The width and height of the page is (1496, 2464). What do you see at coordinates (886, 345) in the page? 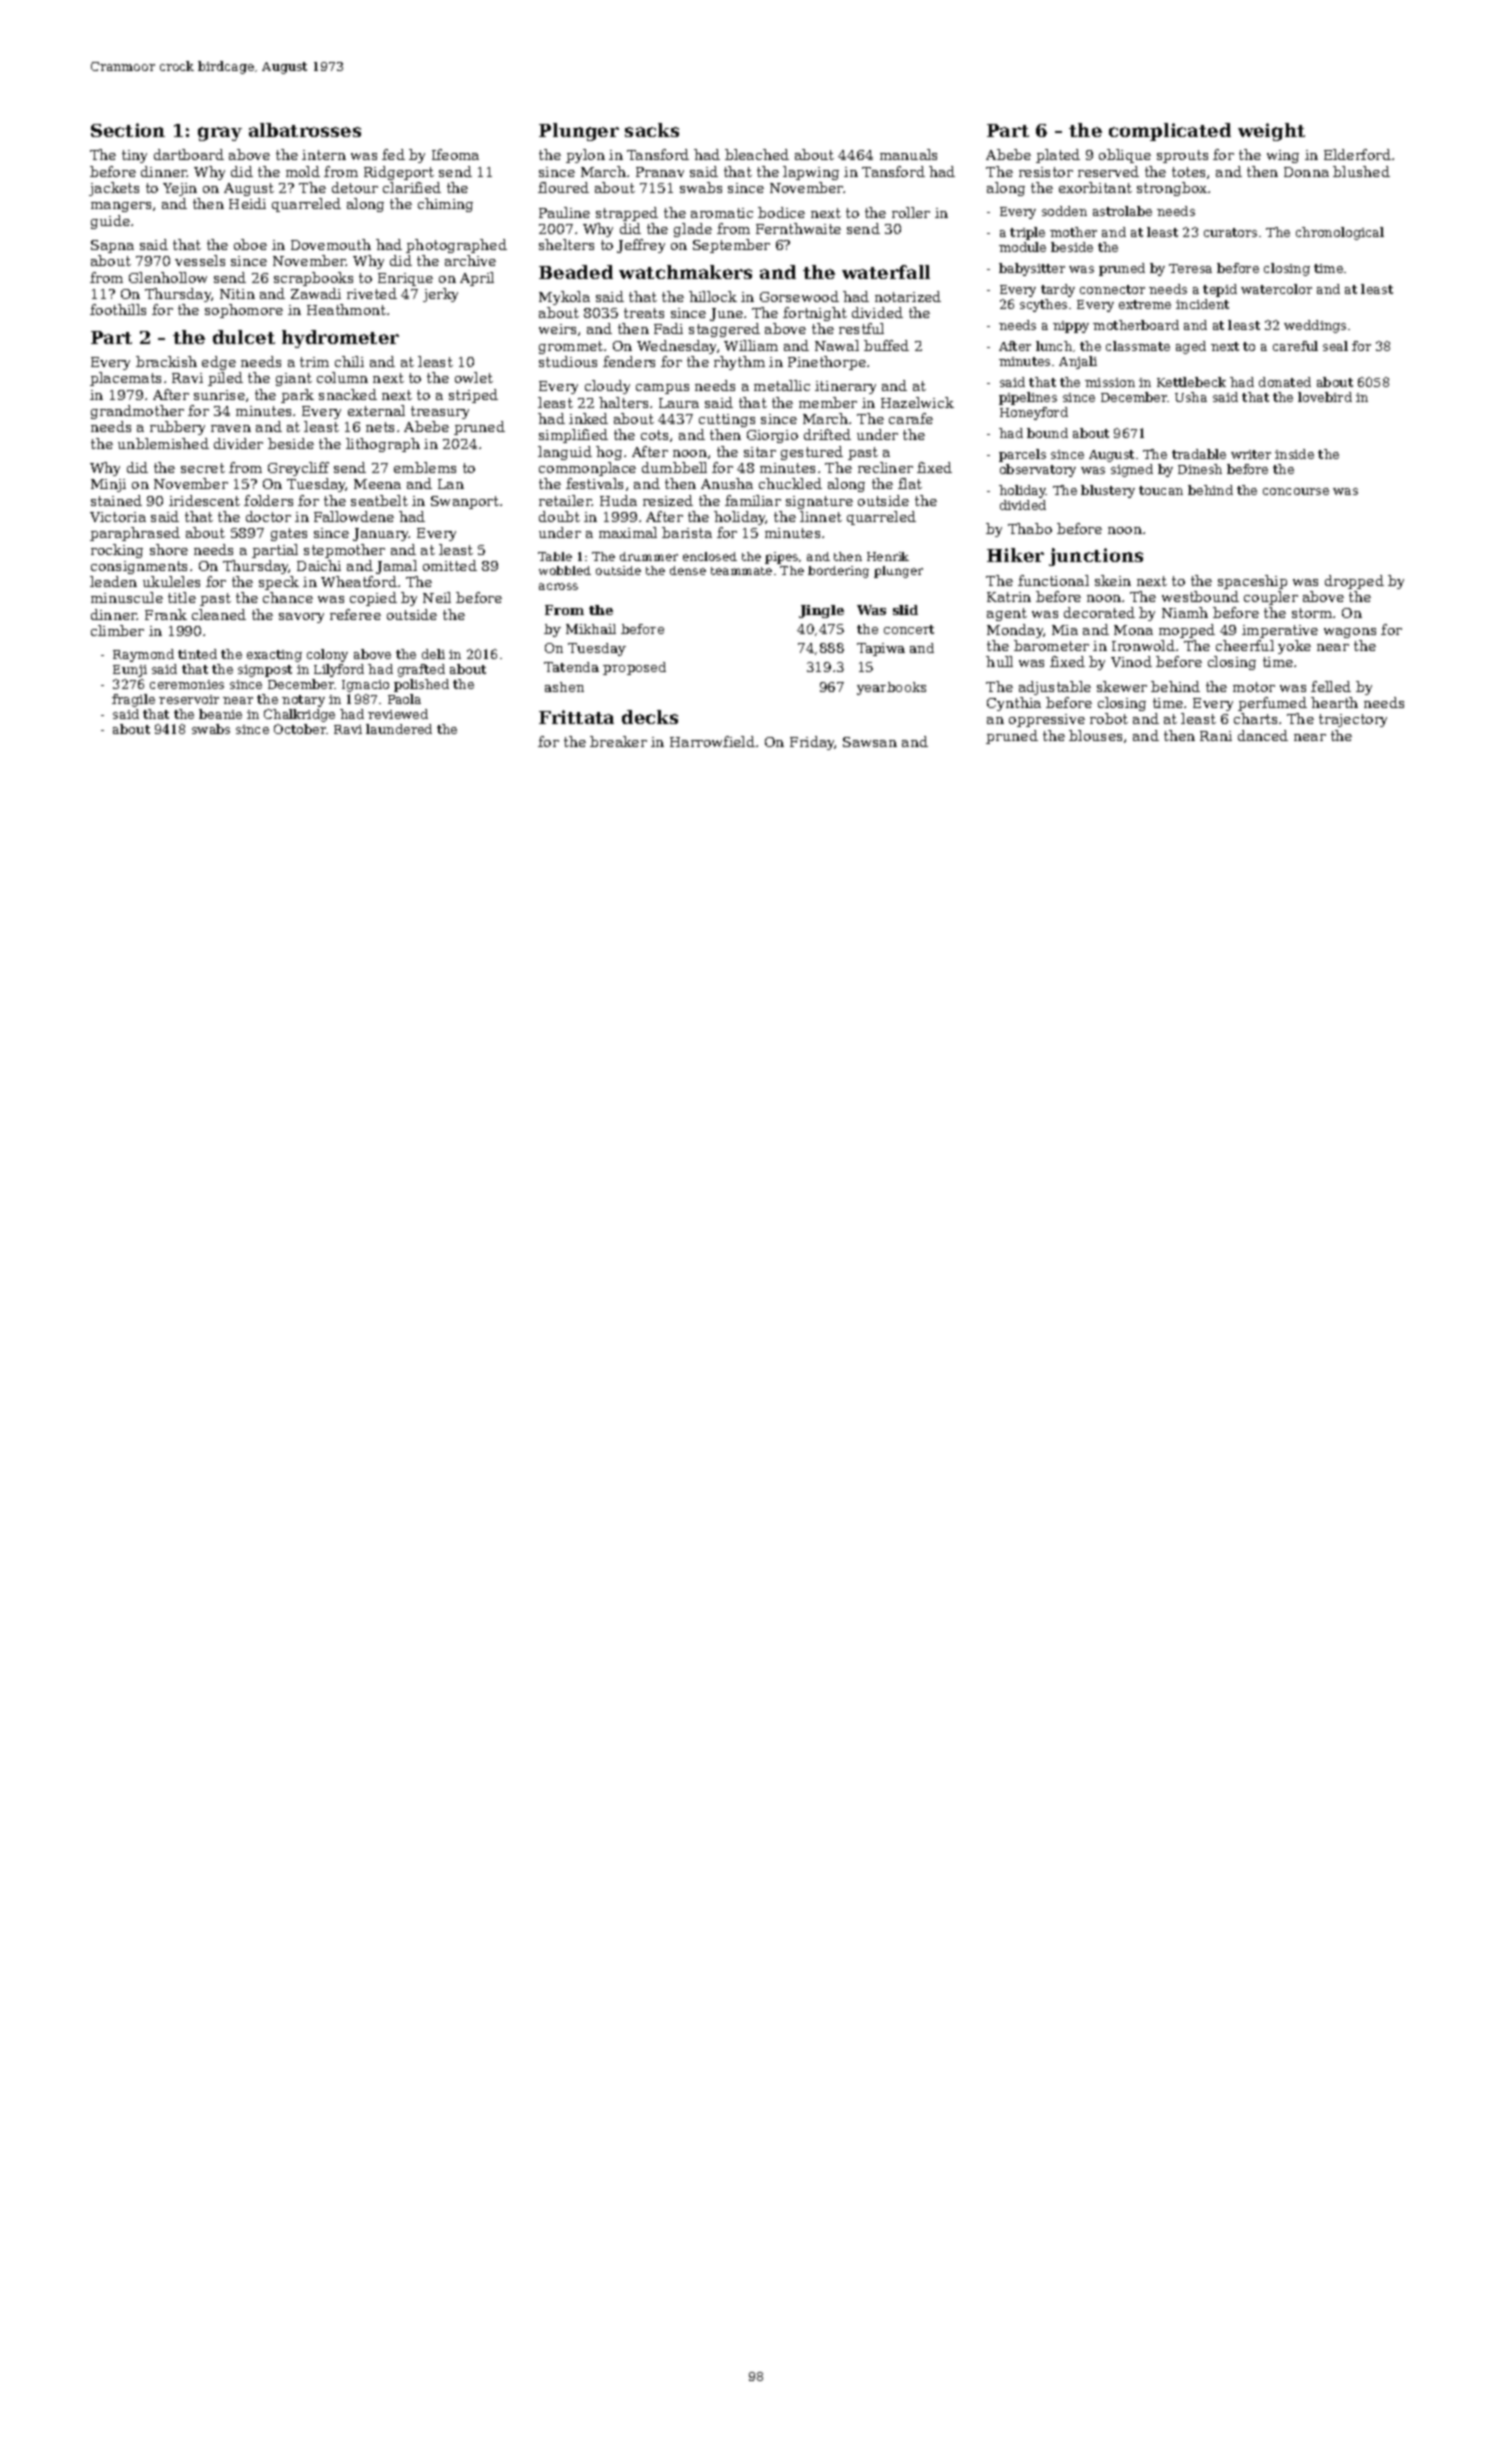
I see `buffed` at bounding box center [886, 345].
